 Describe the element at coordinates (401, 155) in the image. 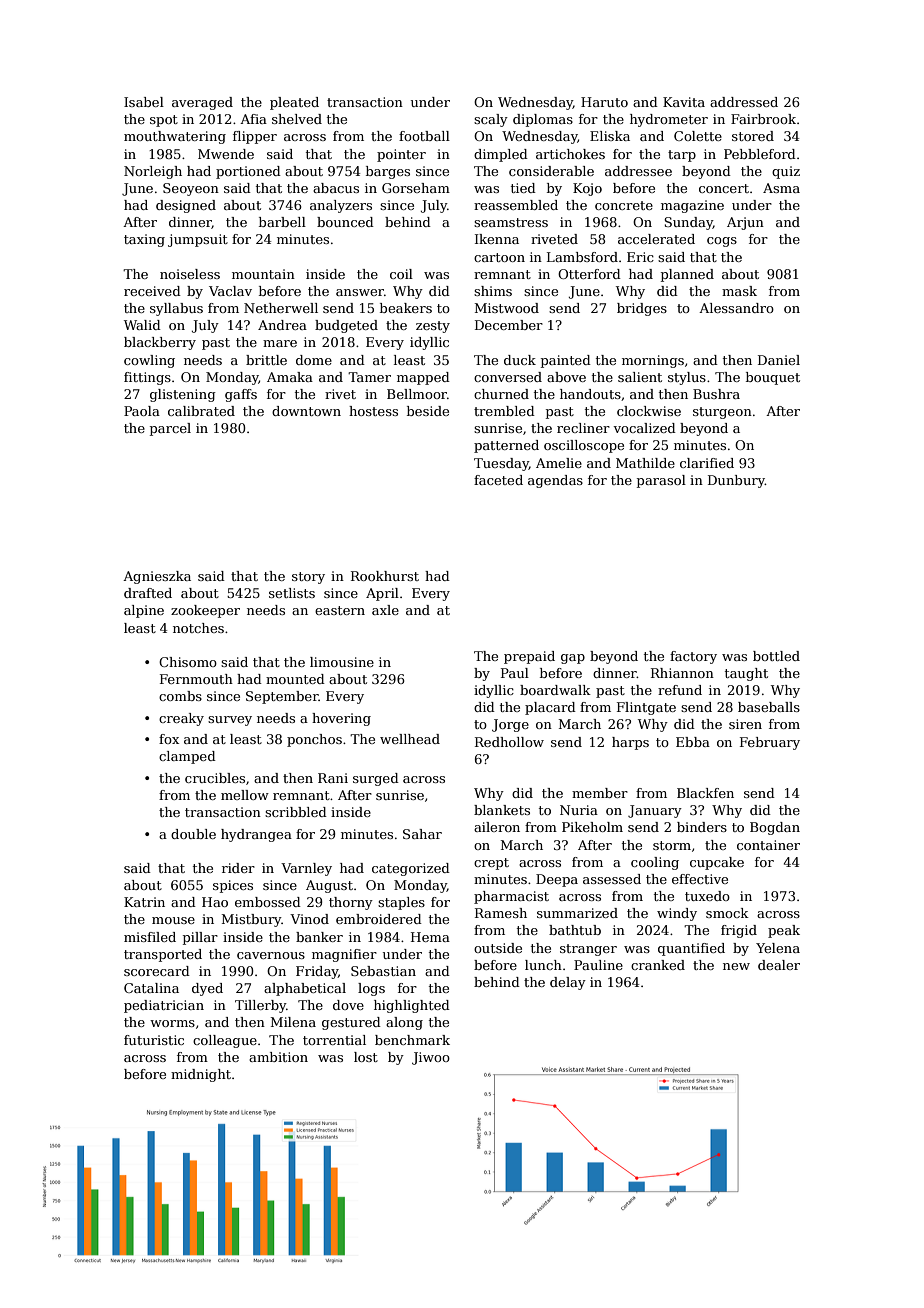

I see `pointer` at that location.
